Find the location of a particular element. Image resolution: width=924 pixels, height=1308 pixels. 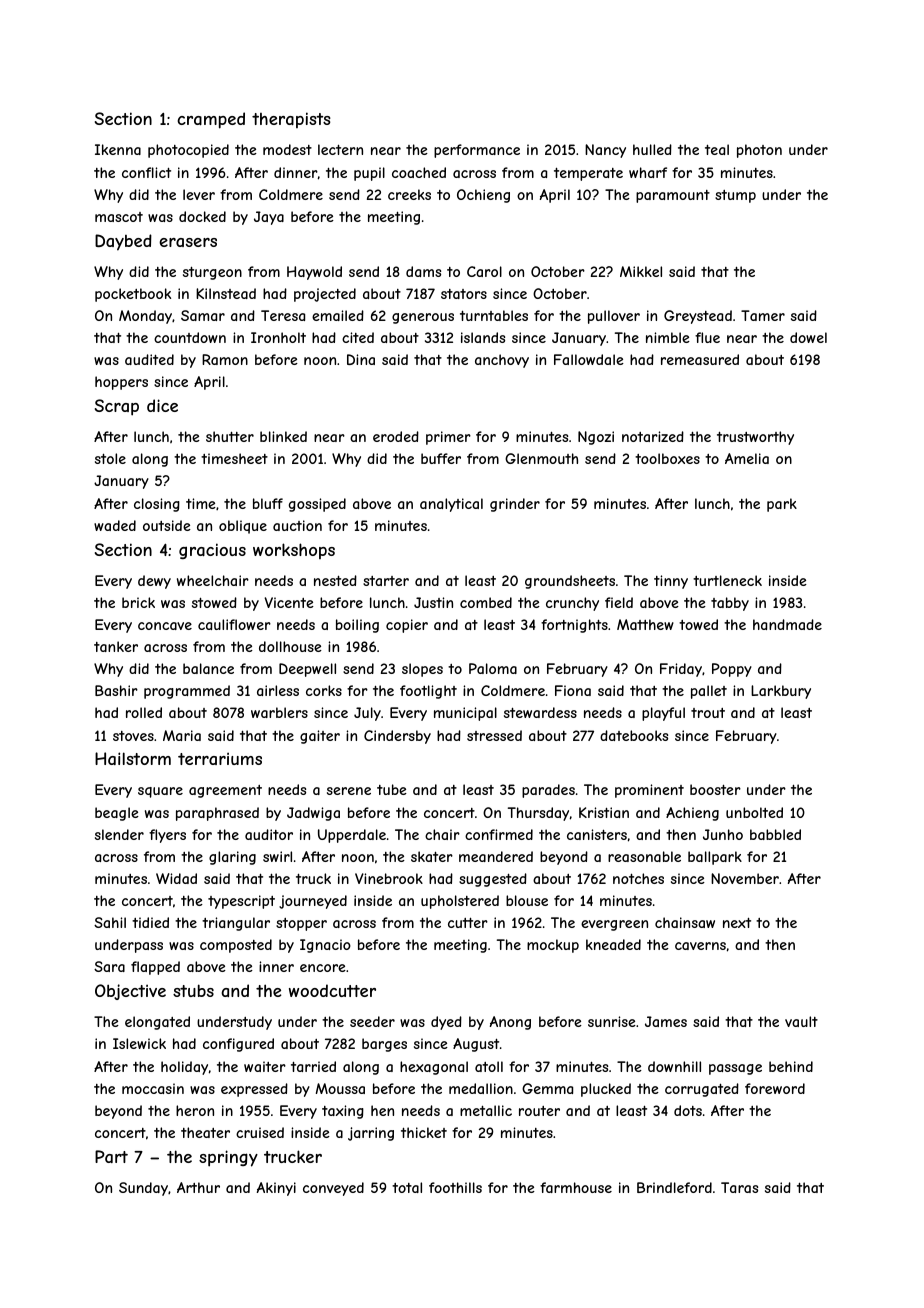

Daybed is located at coordinates (123, 242).
